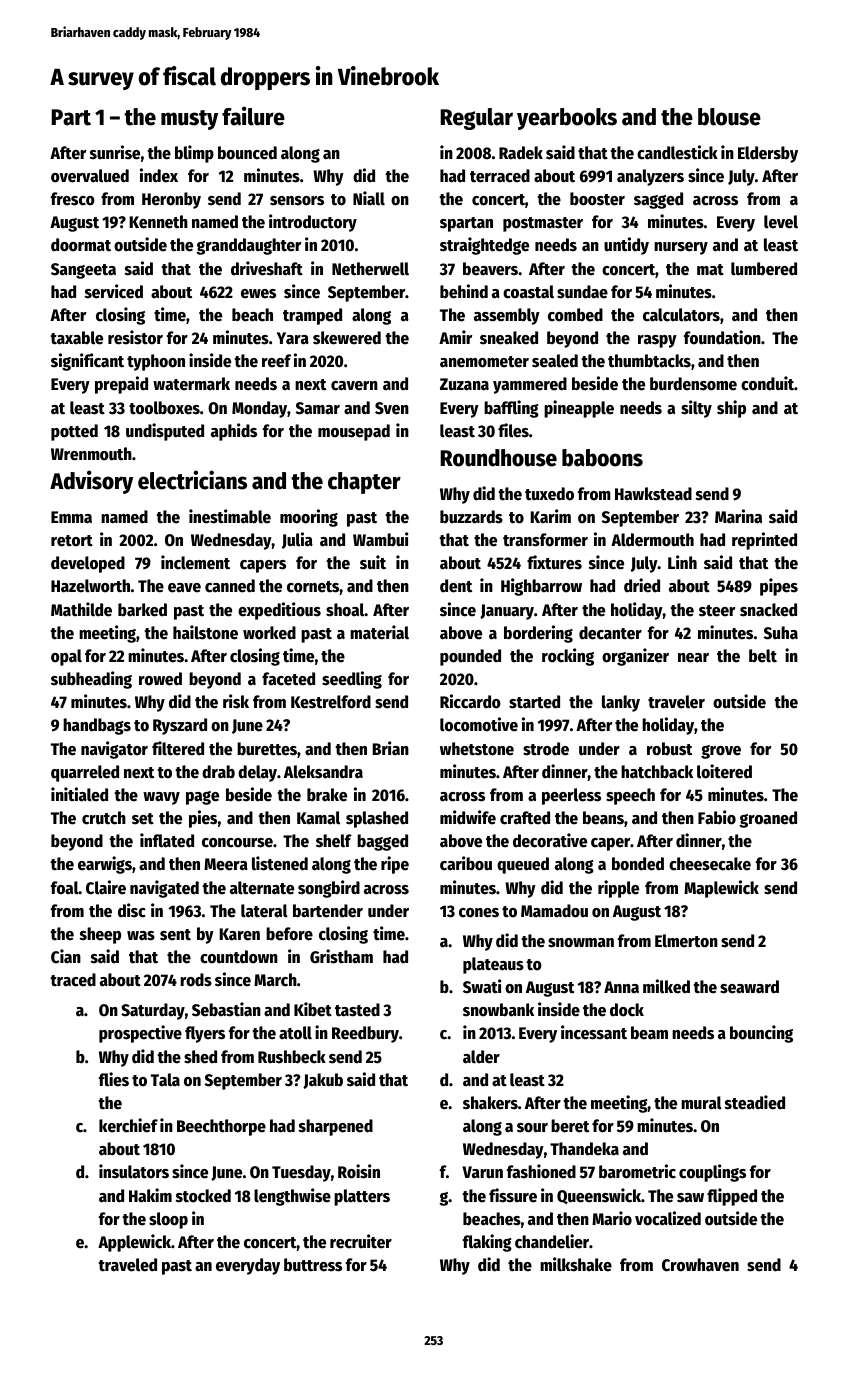  I want to click on level, so click(781, 222).
